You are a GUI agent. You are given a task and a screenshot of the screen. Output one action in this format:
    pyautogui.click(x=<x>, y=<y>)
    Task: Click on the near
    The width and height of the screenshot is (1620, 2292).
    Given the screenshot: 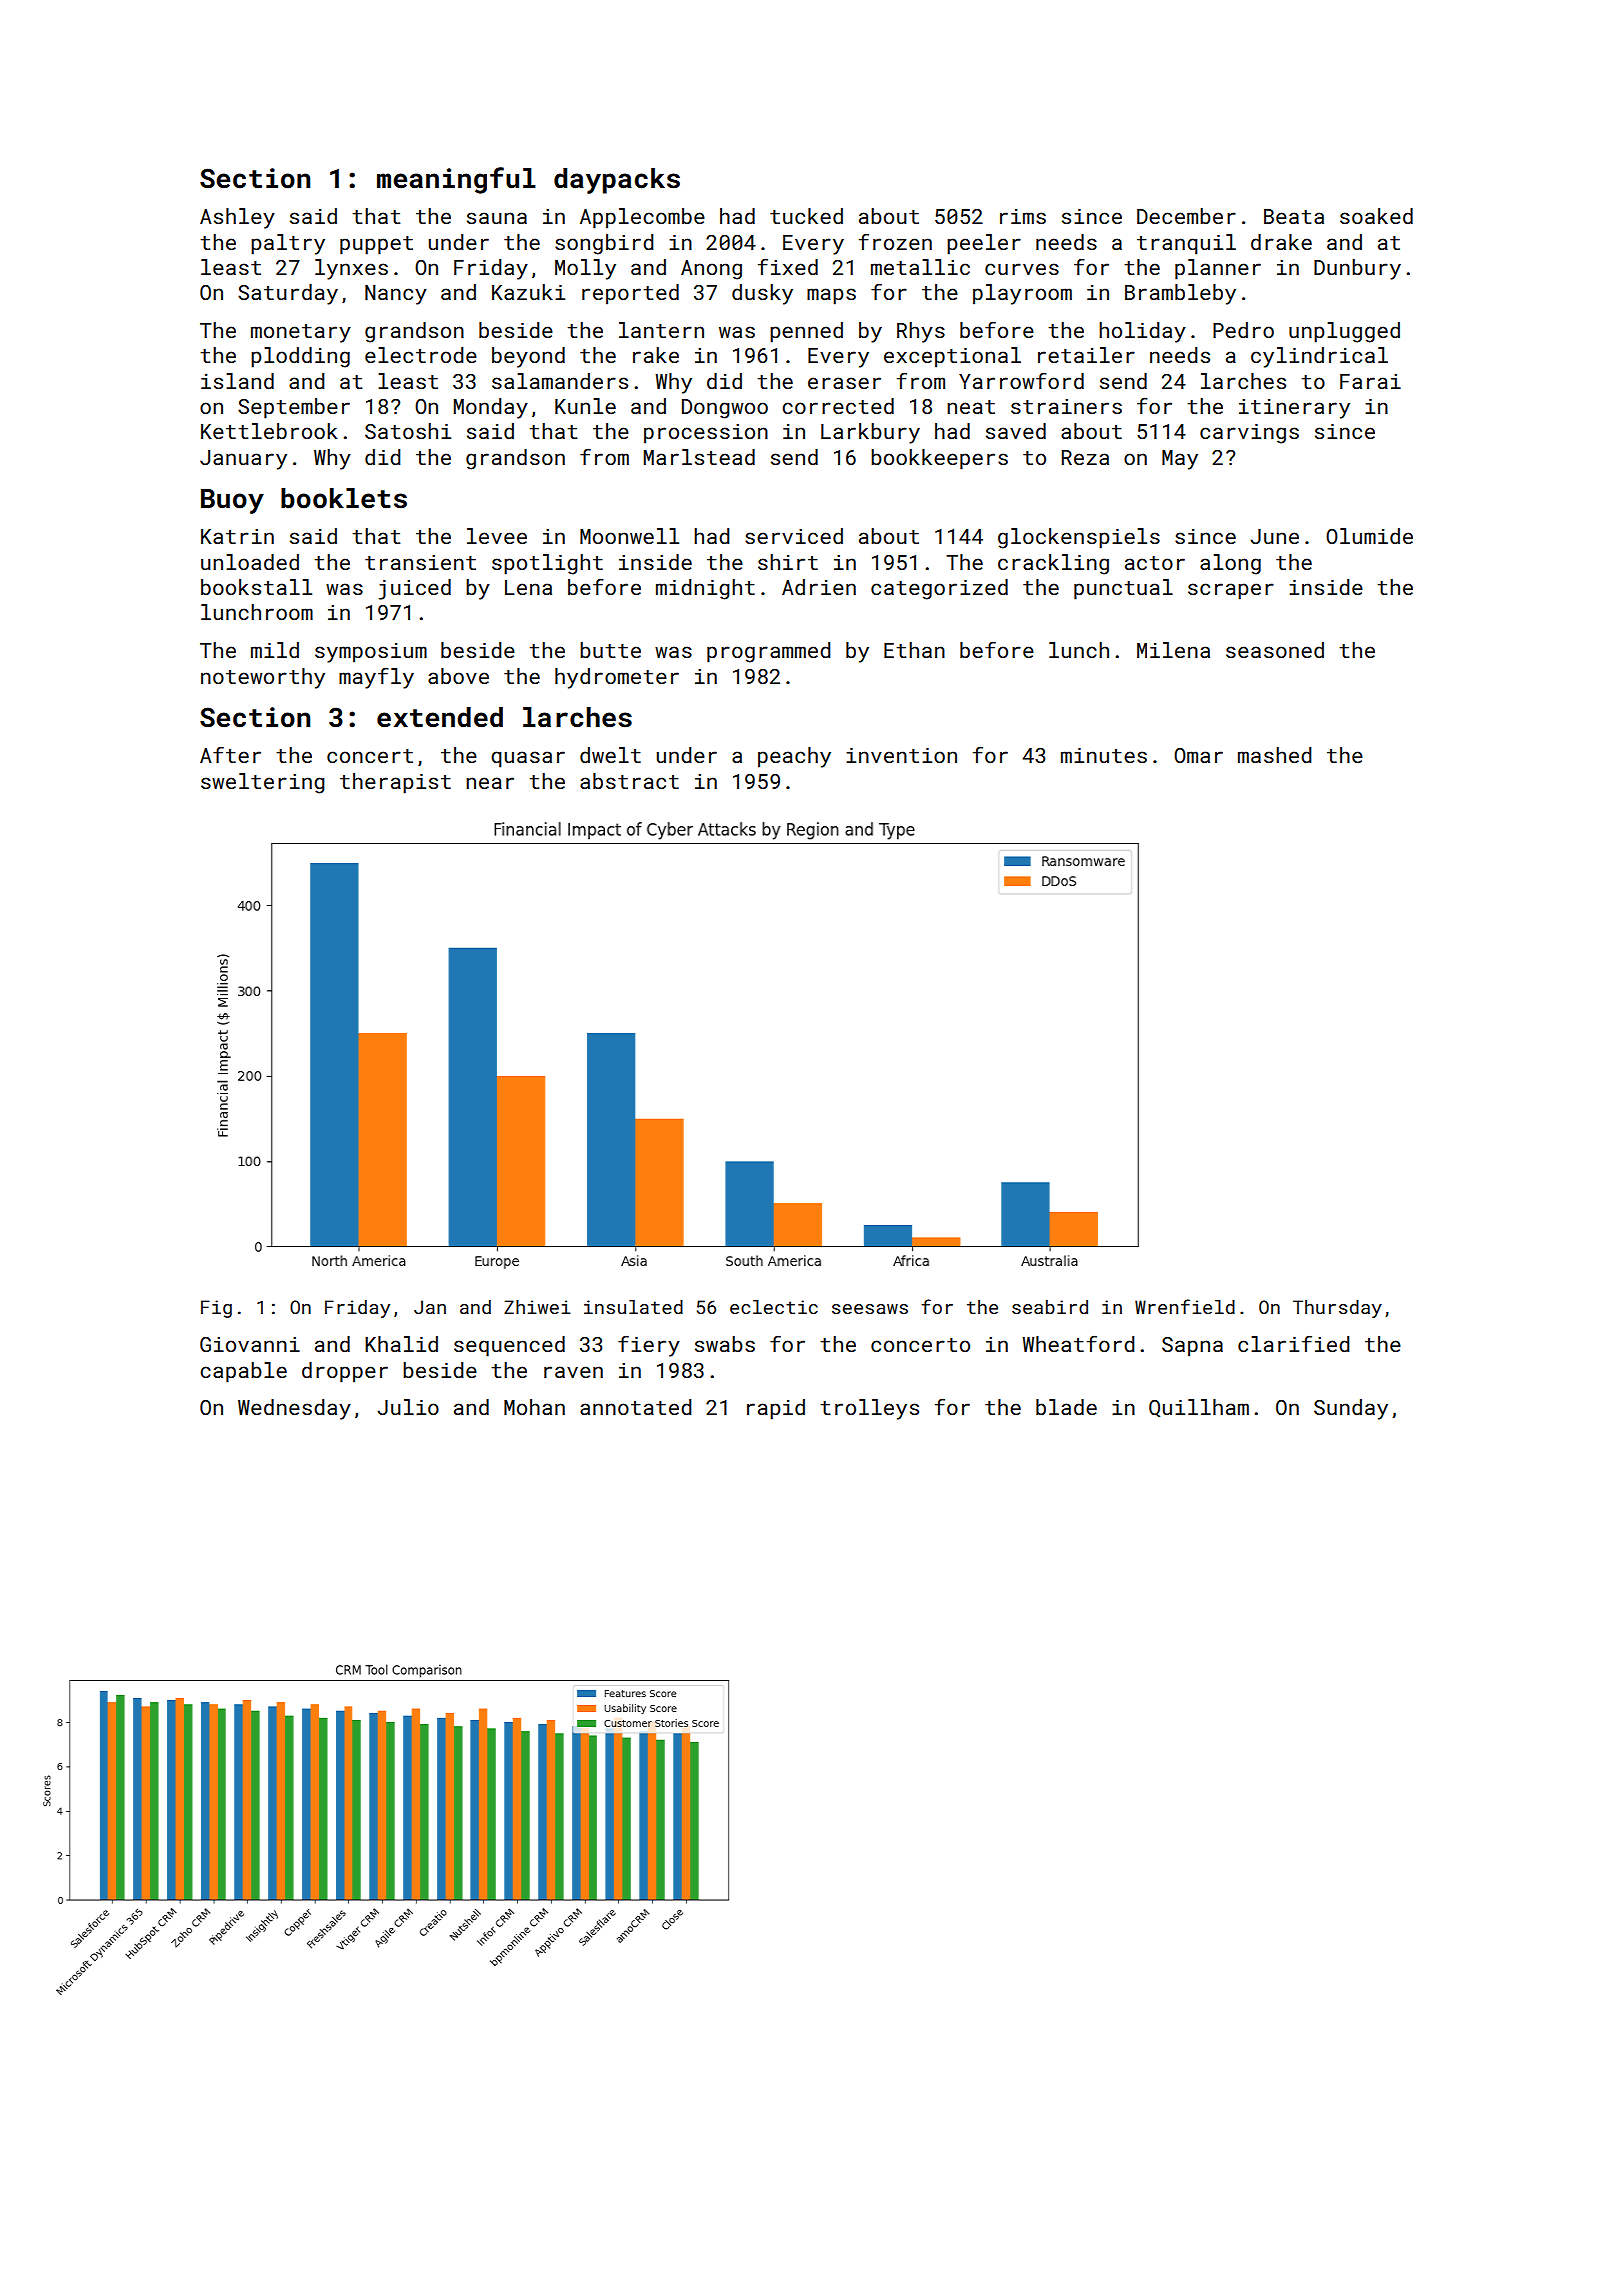 What is the action you would take?
    pyautogui.click(x=490, y=783)
